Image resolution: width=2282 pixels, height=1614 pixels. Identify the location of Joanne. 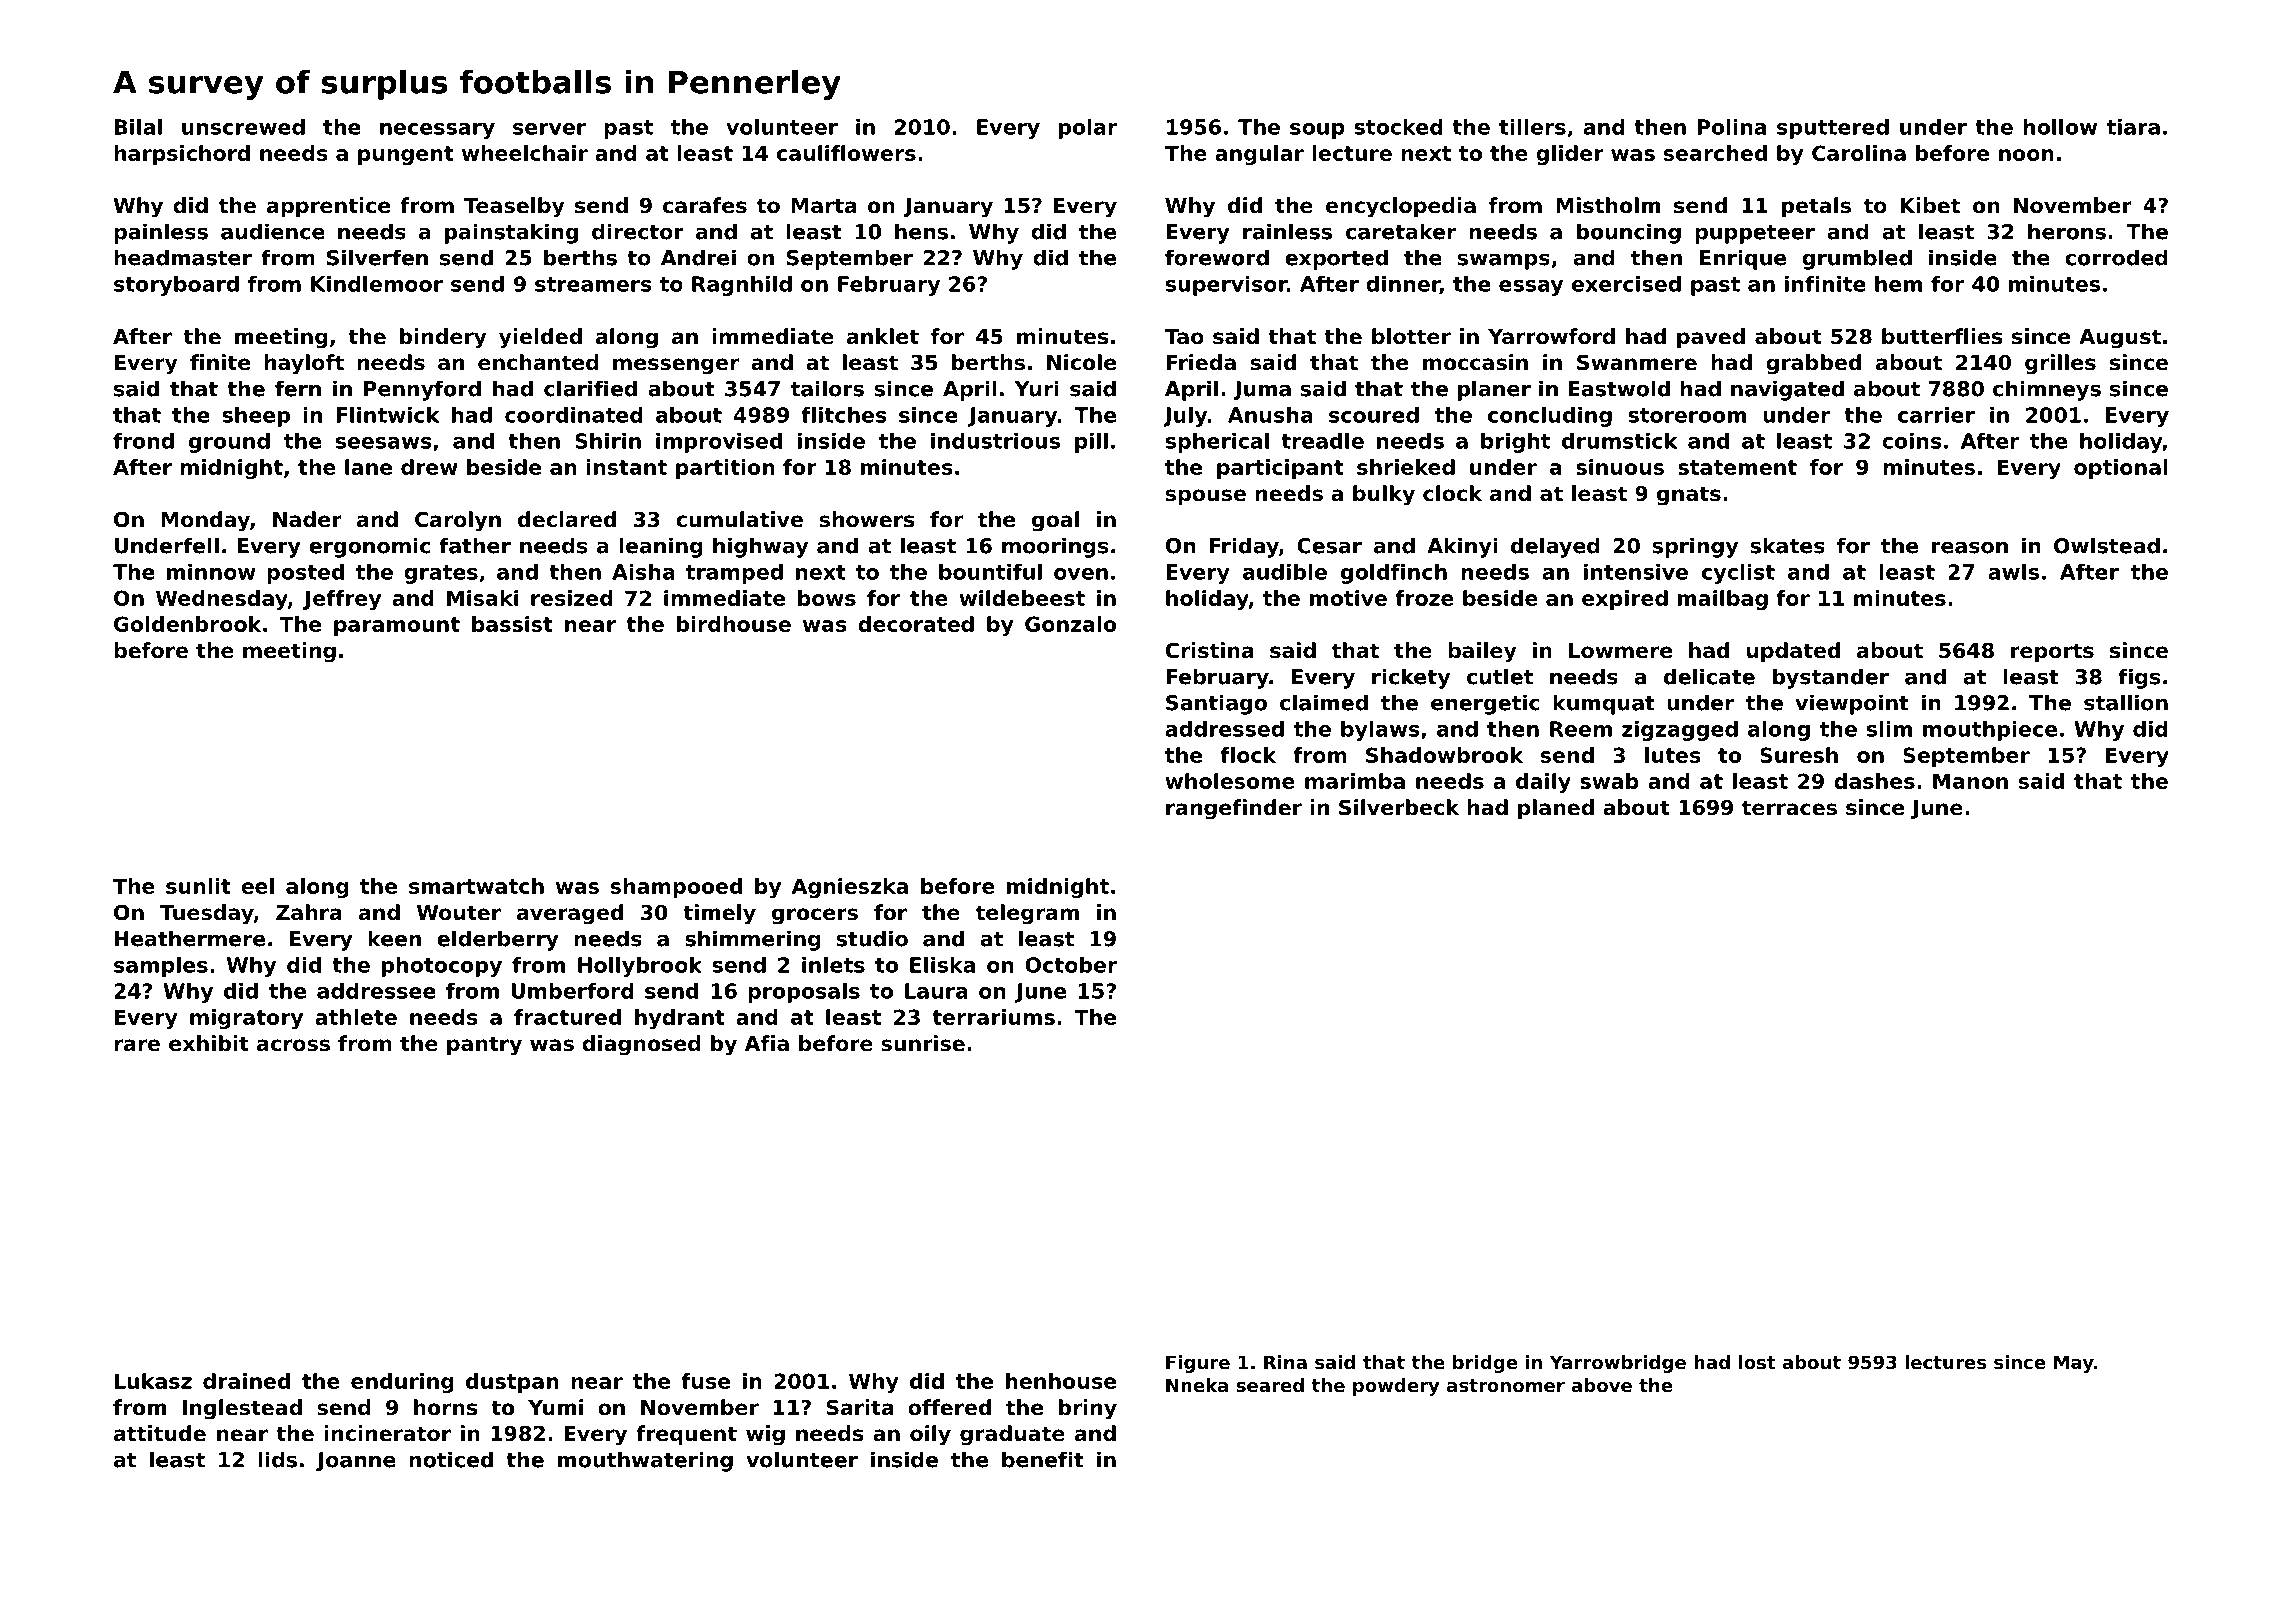
(356, 1462).
